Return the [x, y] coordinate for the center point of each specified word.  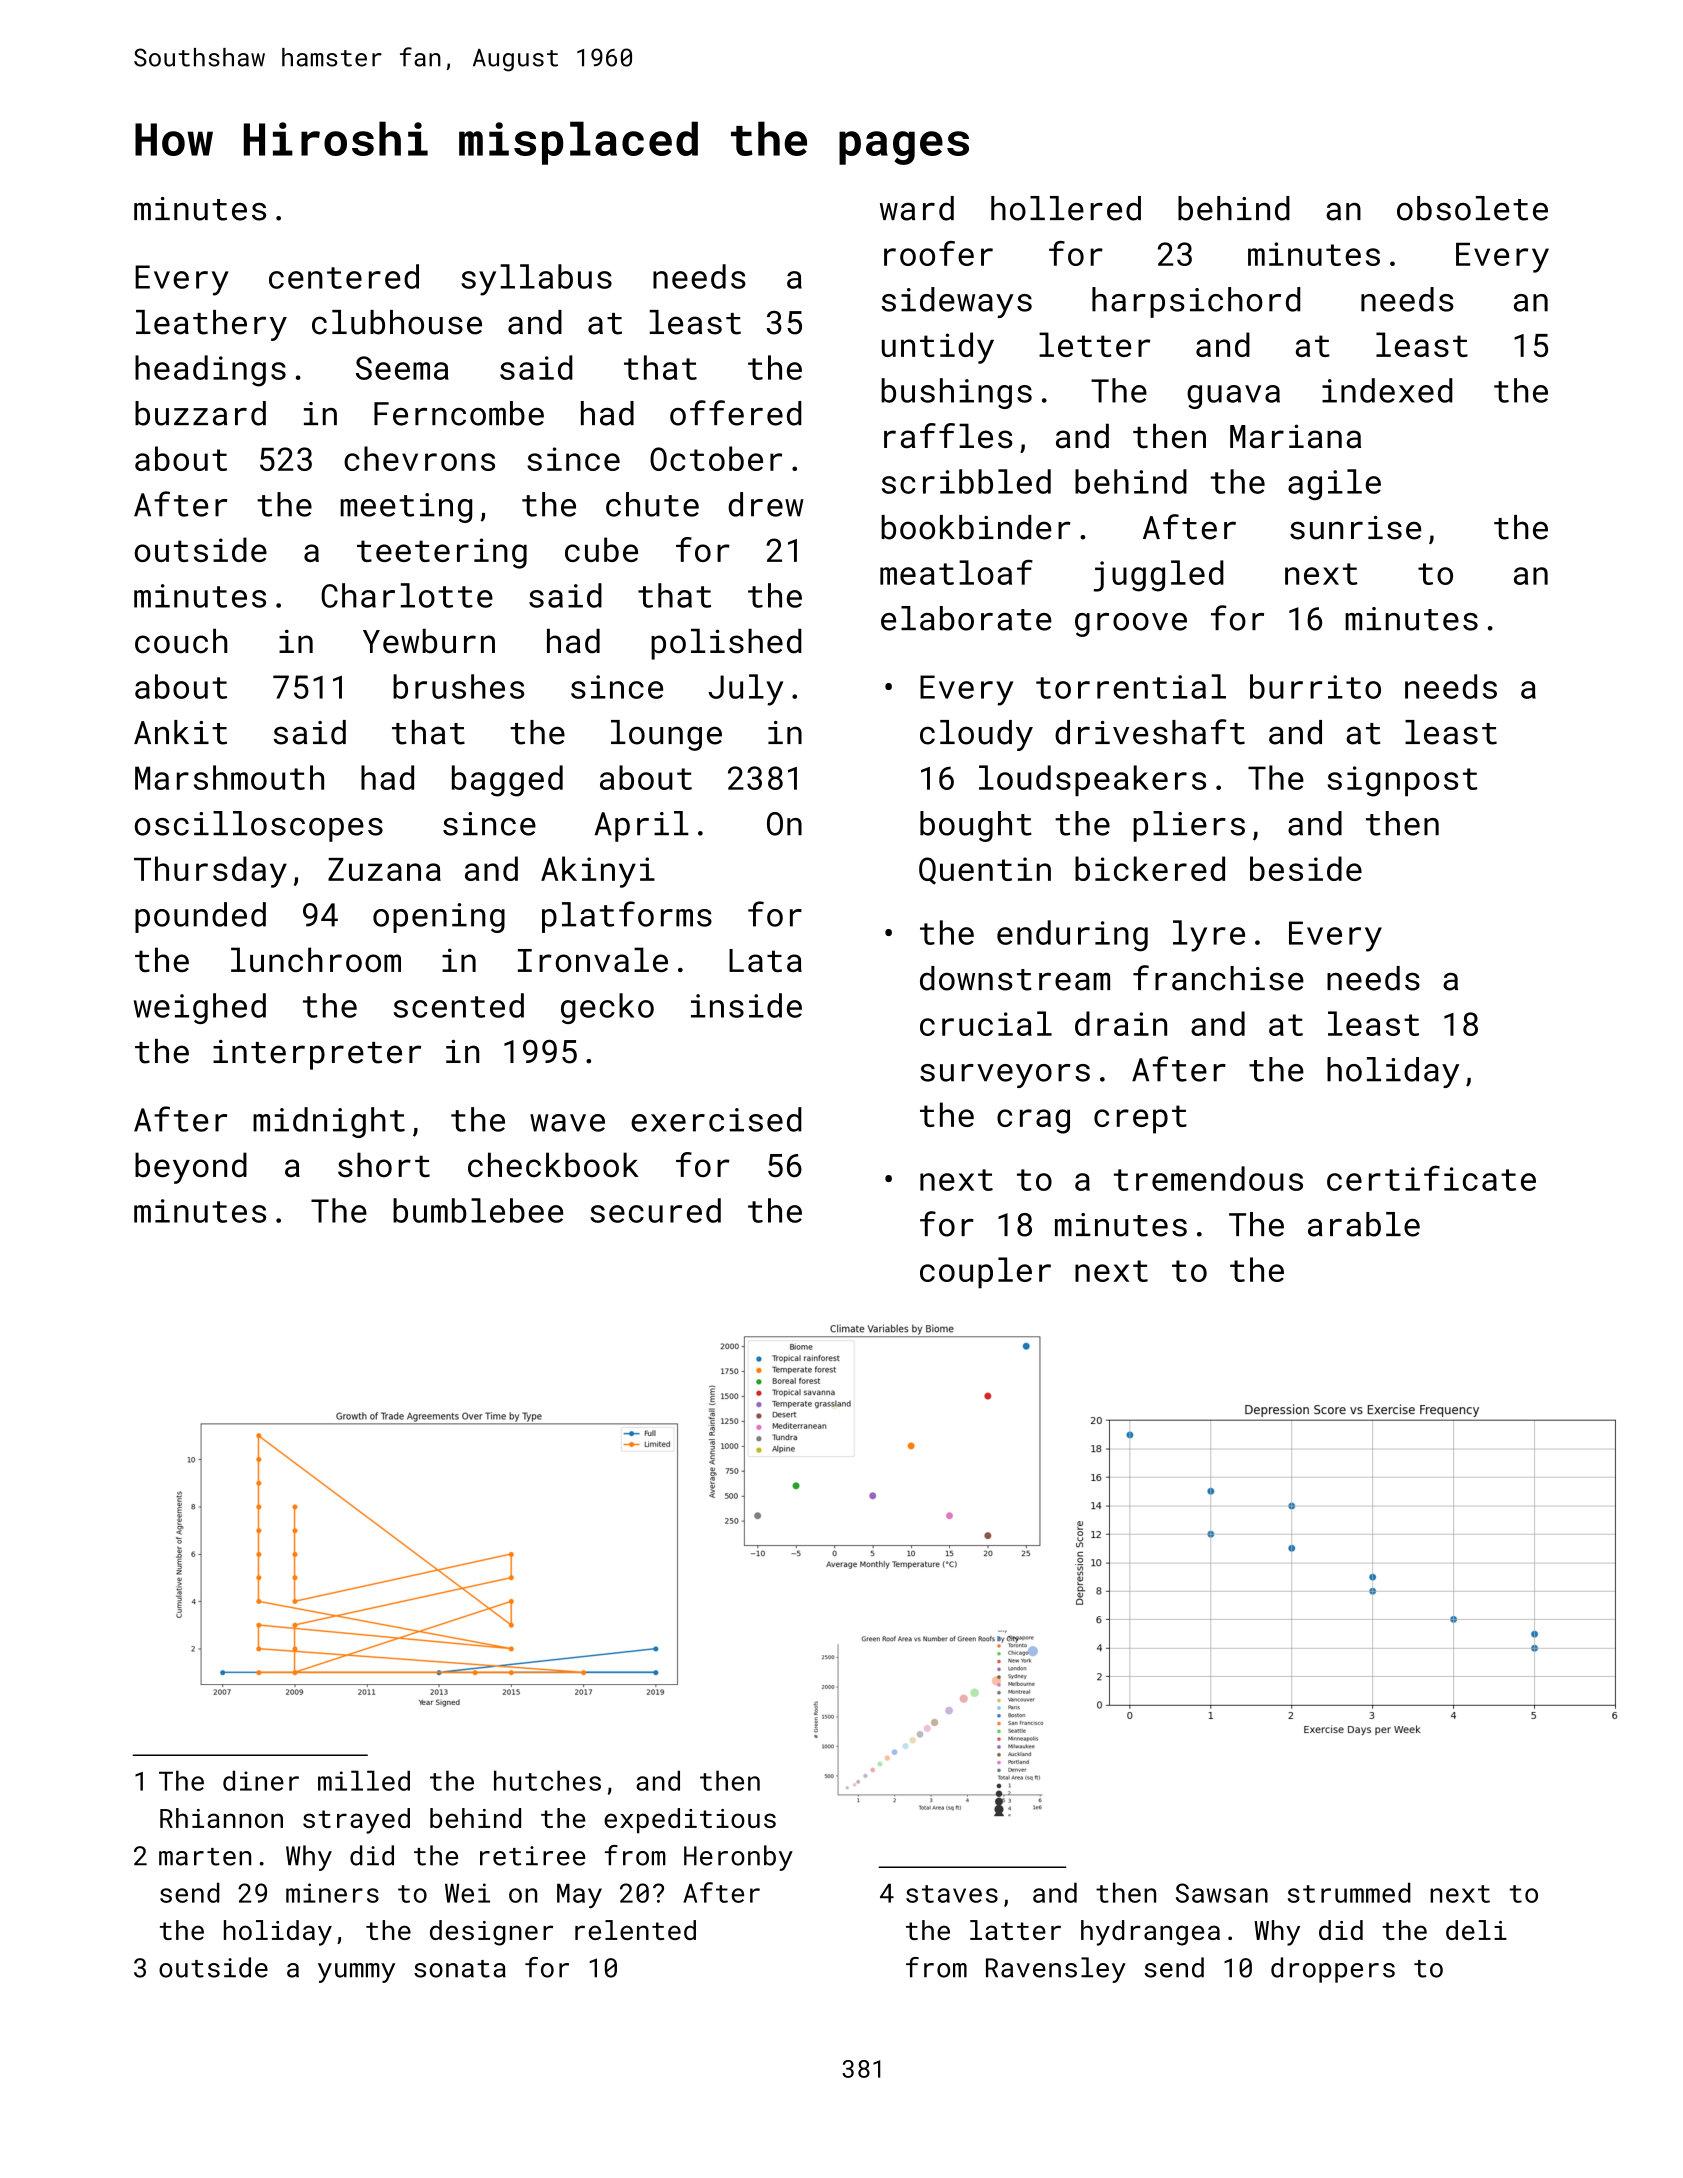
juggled [1159, 576]
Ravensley [1056, 1970]
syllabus [536, 280]
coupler [985, 1273]
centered [344, 276]
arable [1364, 1224]
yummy [356, 1973]
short [384, 1164]
